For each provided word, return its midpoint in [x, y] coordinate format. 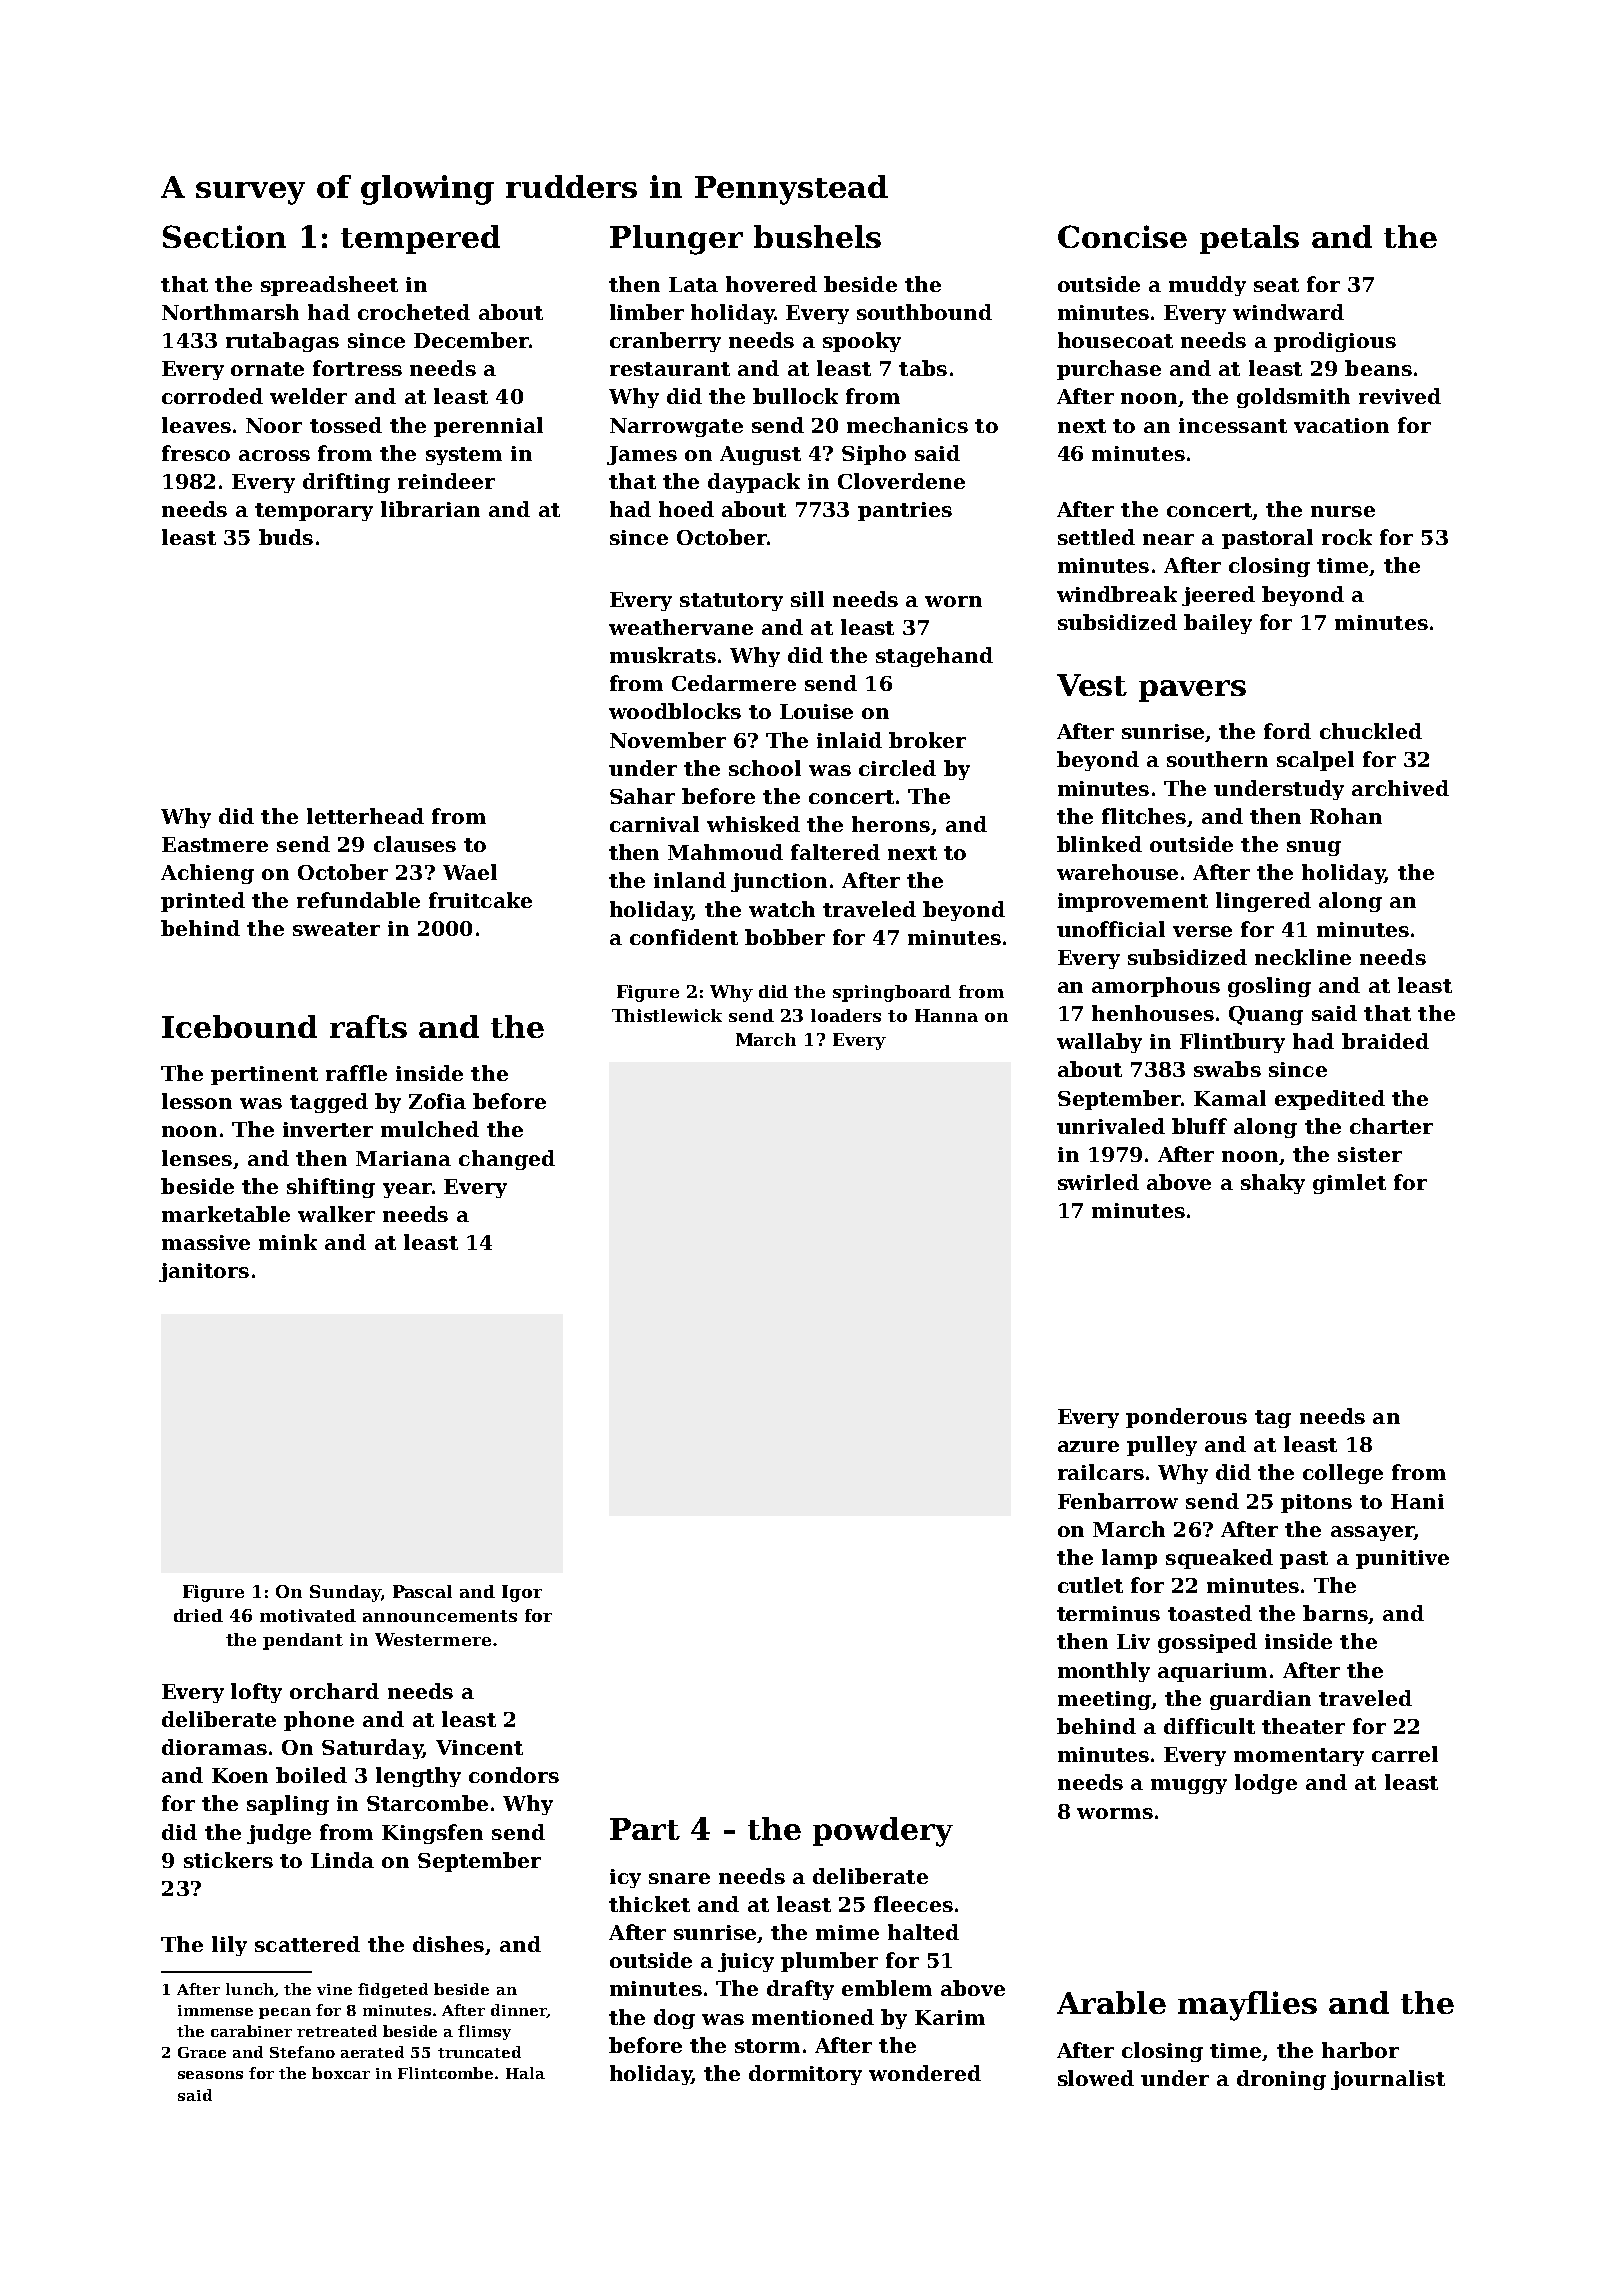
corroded [212, 396]
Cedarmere [734, 683]
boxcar [341, 2073]
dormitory [805, 2075]
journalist [1388, 2080]
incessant [1233, 425]
